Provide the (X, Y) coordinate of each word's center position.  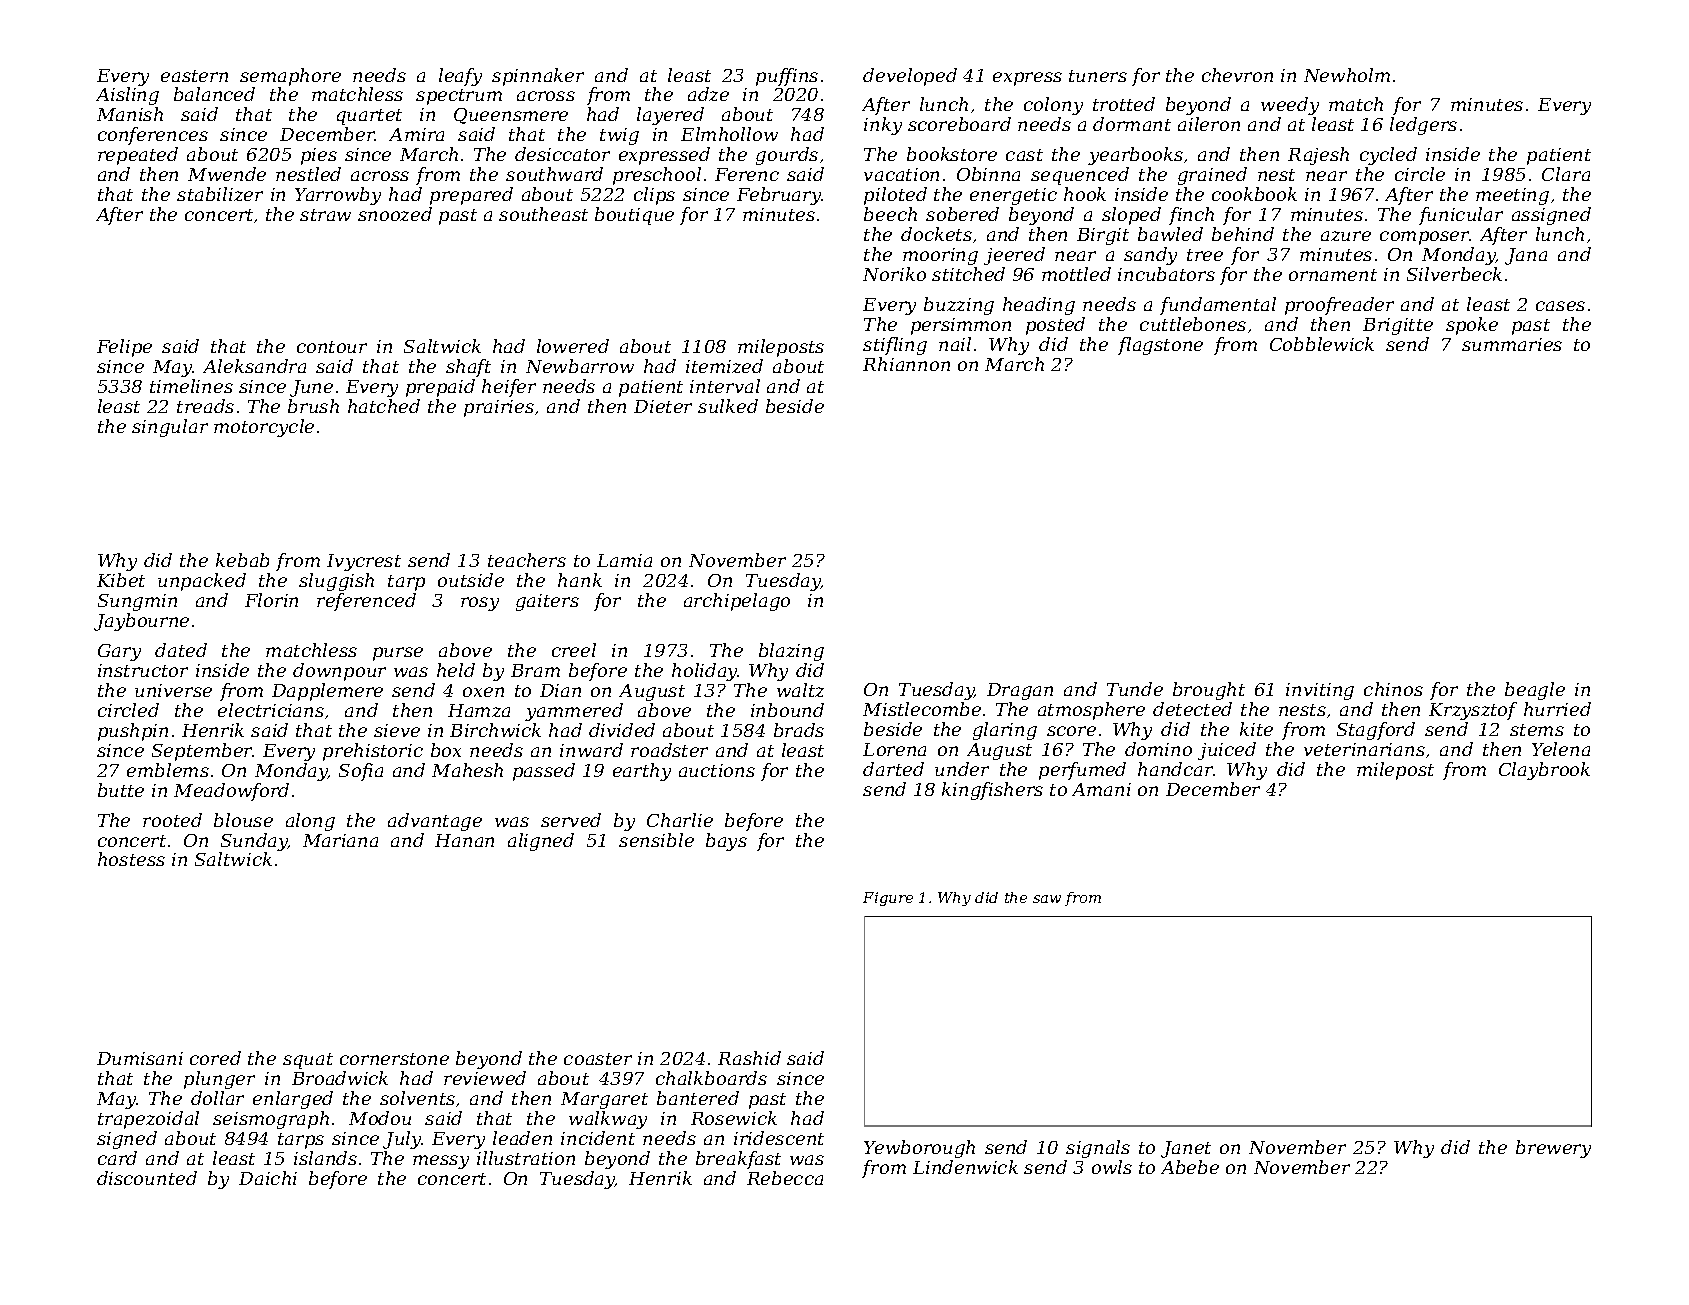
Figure (888, 899)
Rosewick (734, 1118)
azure (1346, 236)
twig (619, 136)
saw (1047, 899)
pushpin (133, 732)
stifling (895, 346)
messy (441, 1162)
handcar (1175, 769)
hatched (384, 406)
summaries (1512, 344)
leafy (460, 77)
